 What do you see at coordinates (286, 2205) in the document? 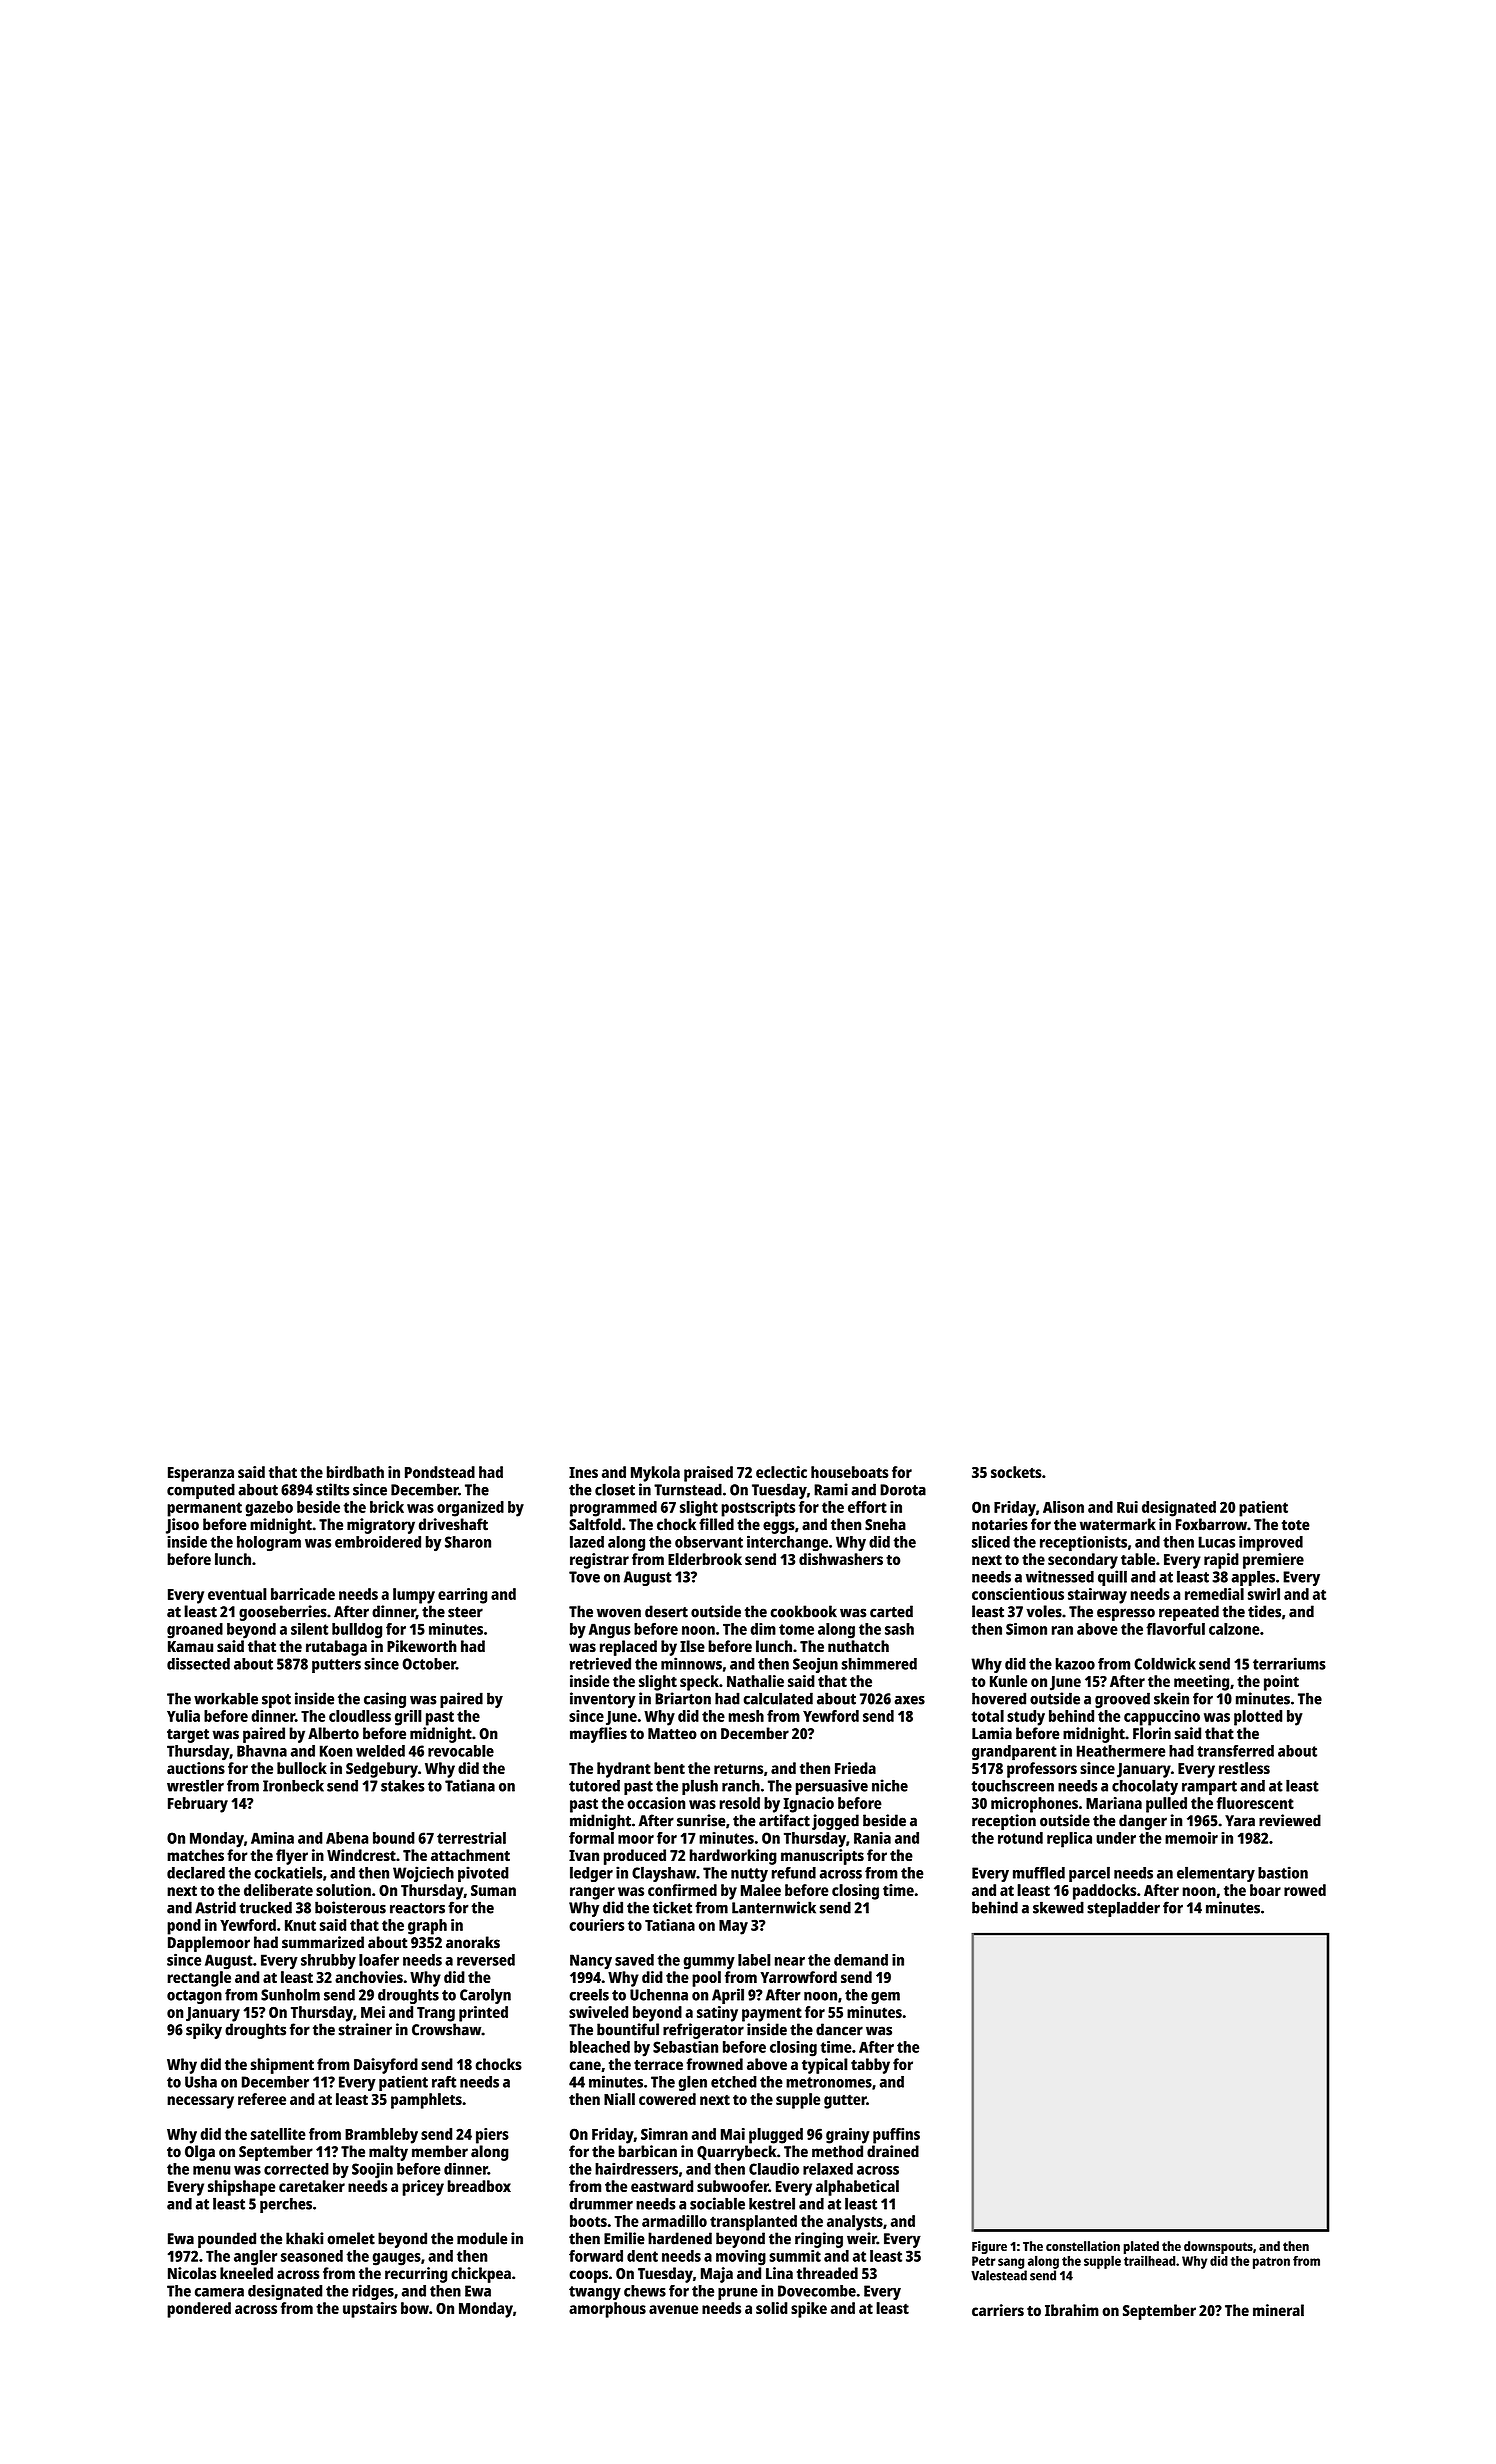
I see `perches` at bounding box center [286, 2205].
